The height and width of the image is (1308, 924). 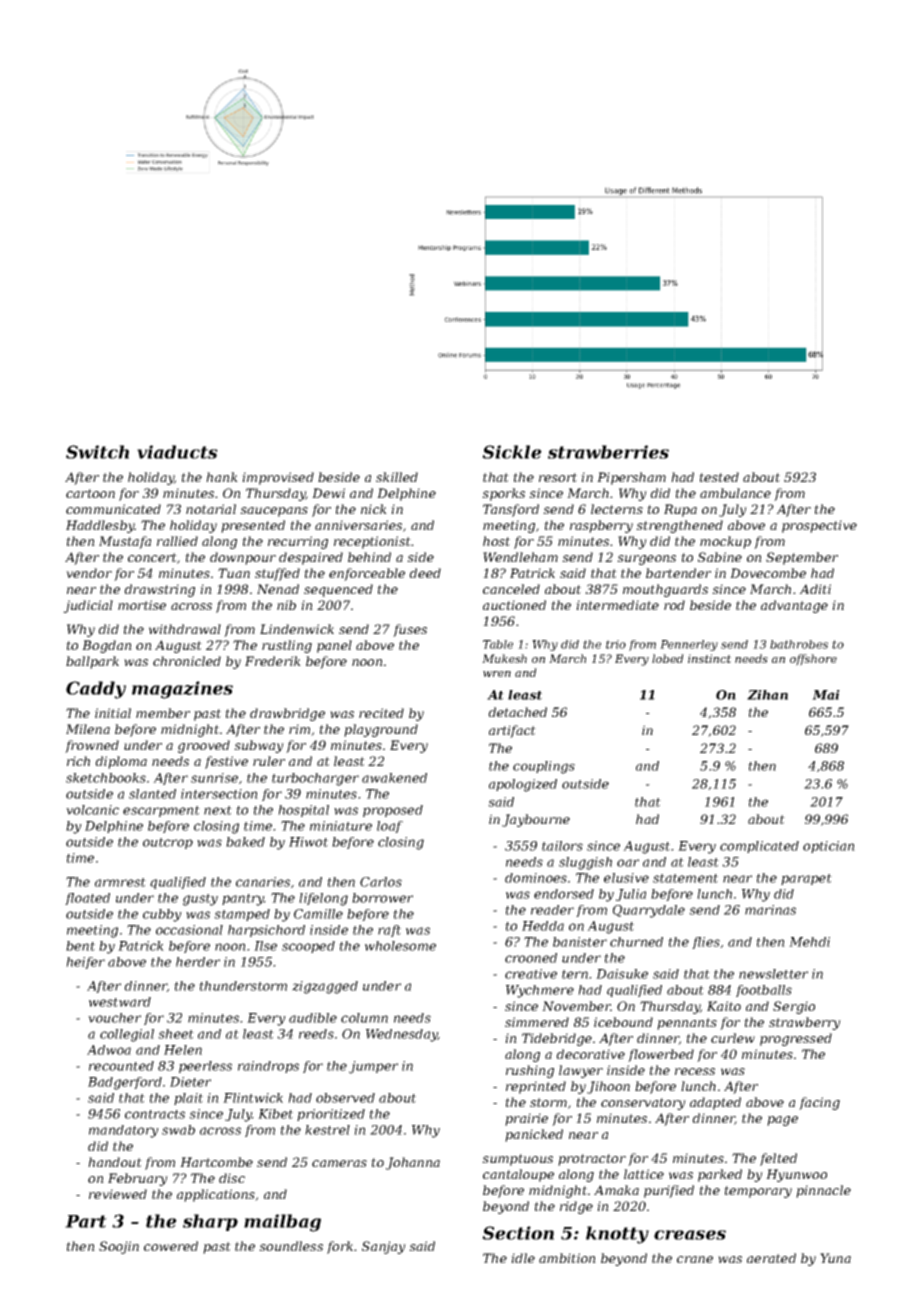 I want to click on creative, so click(x=531, y=974).
